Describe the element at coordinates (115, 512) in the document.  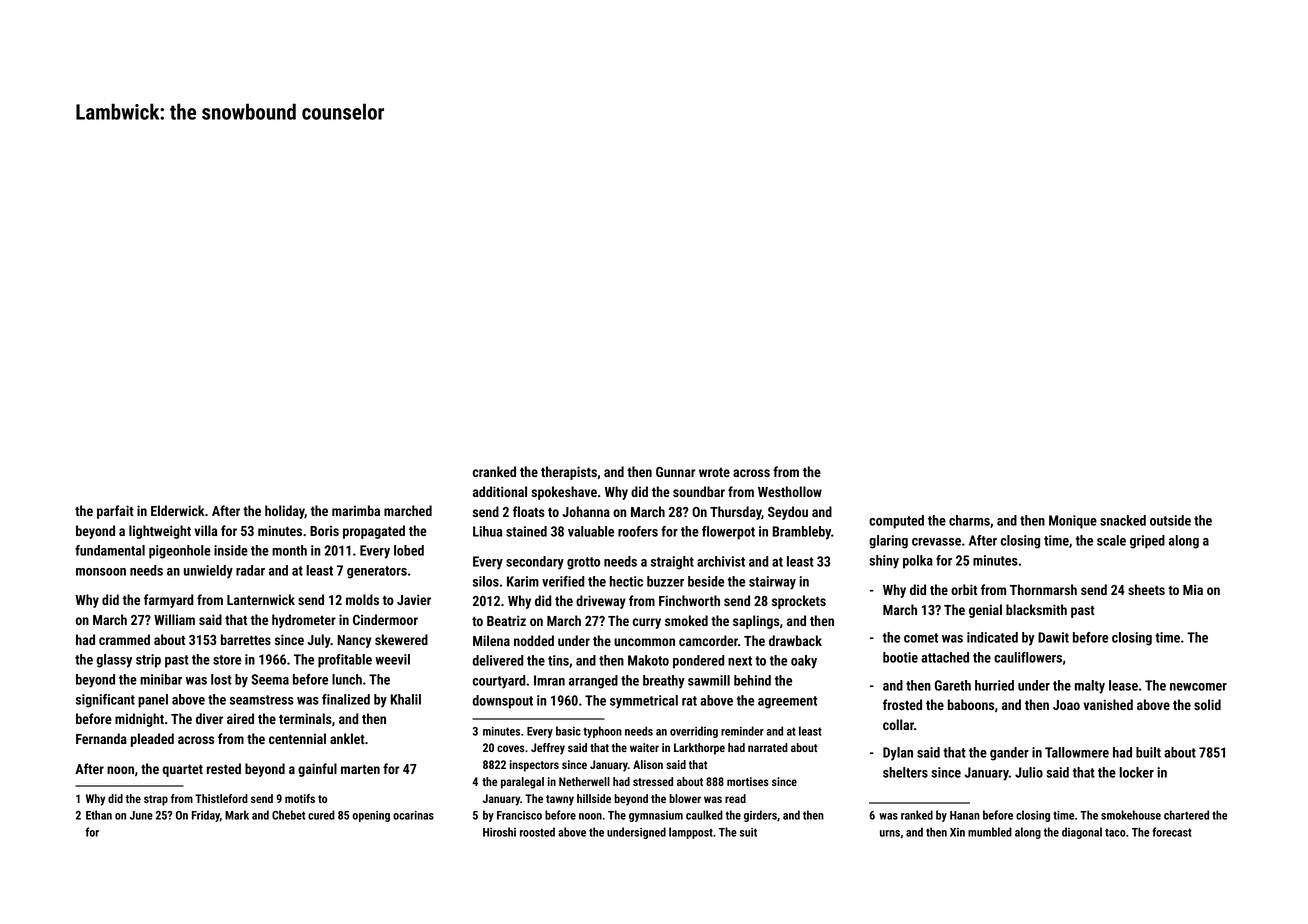
I see `parfait` at that location.
